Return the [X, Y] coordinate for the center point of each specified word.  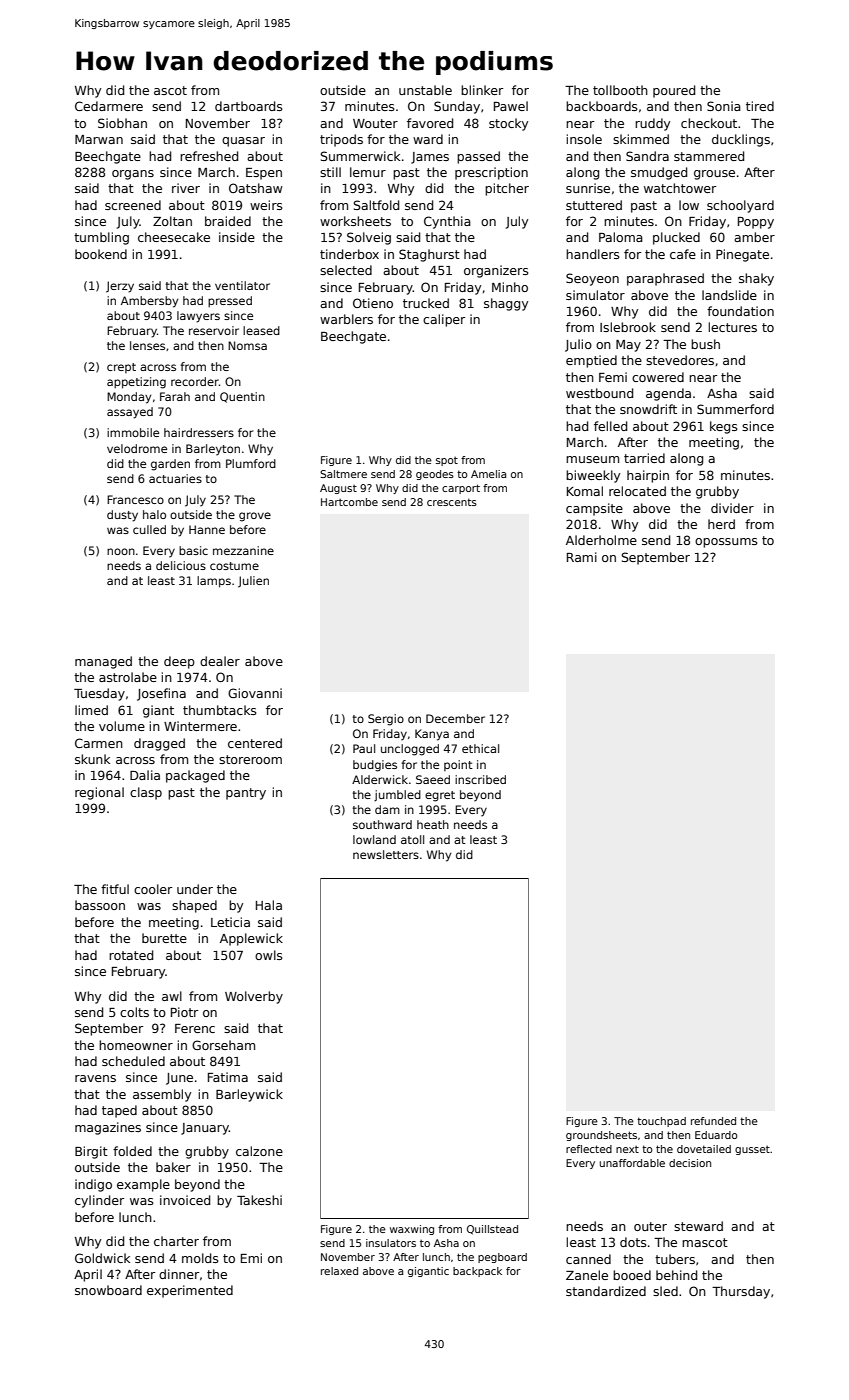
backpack [477, 1272]
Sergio [386, 720]
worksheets [355, 221]
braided [228, 221]
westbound [599, 393]
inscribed [480, 779]
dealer [220, 661]
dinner [179, 1274]
